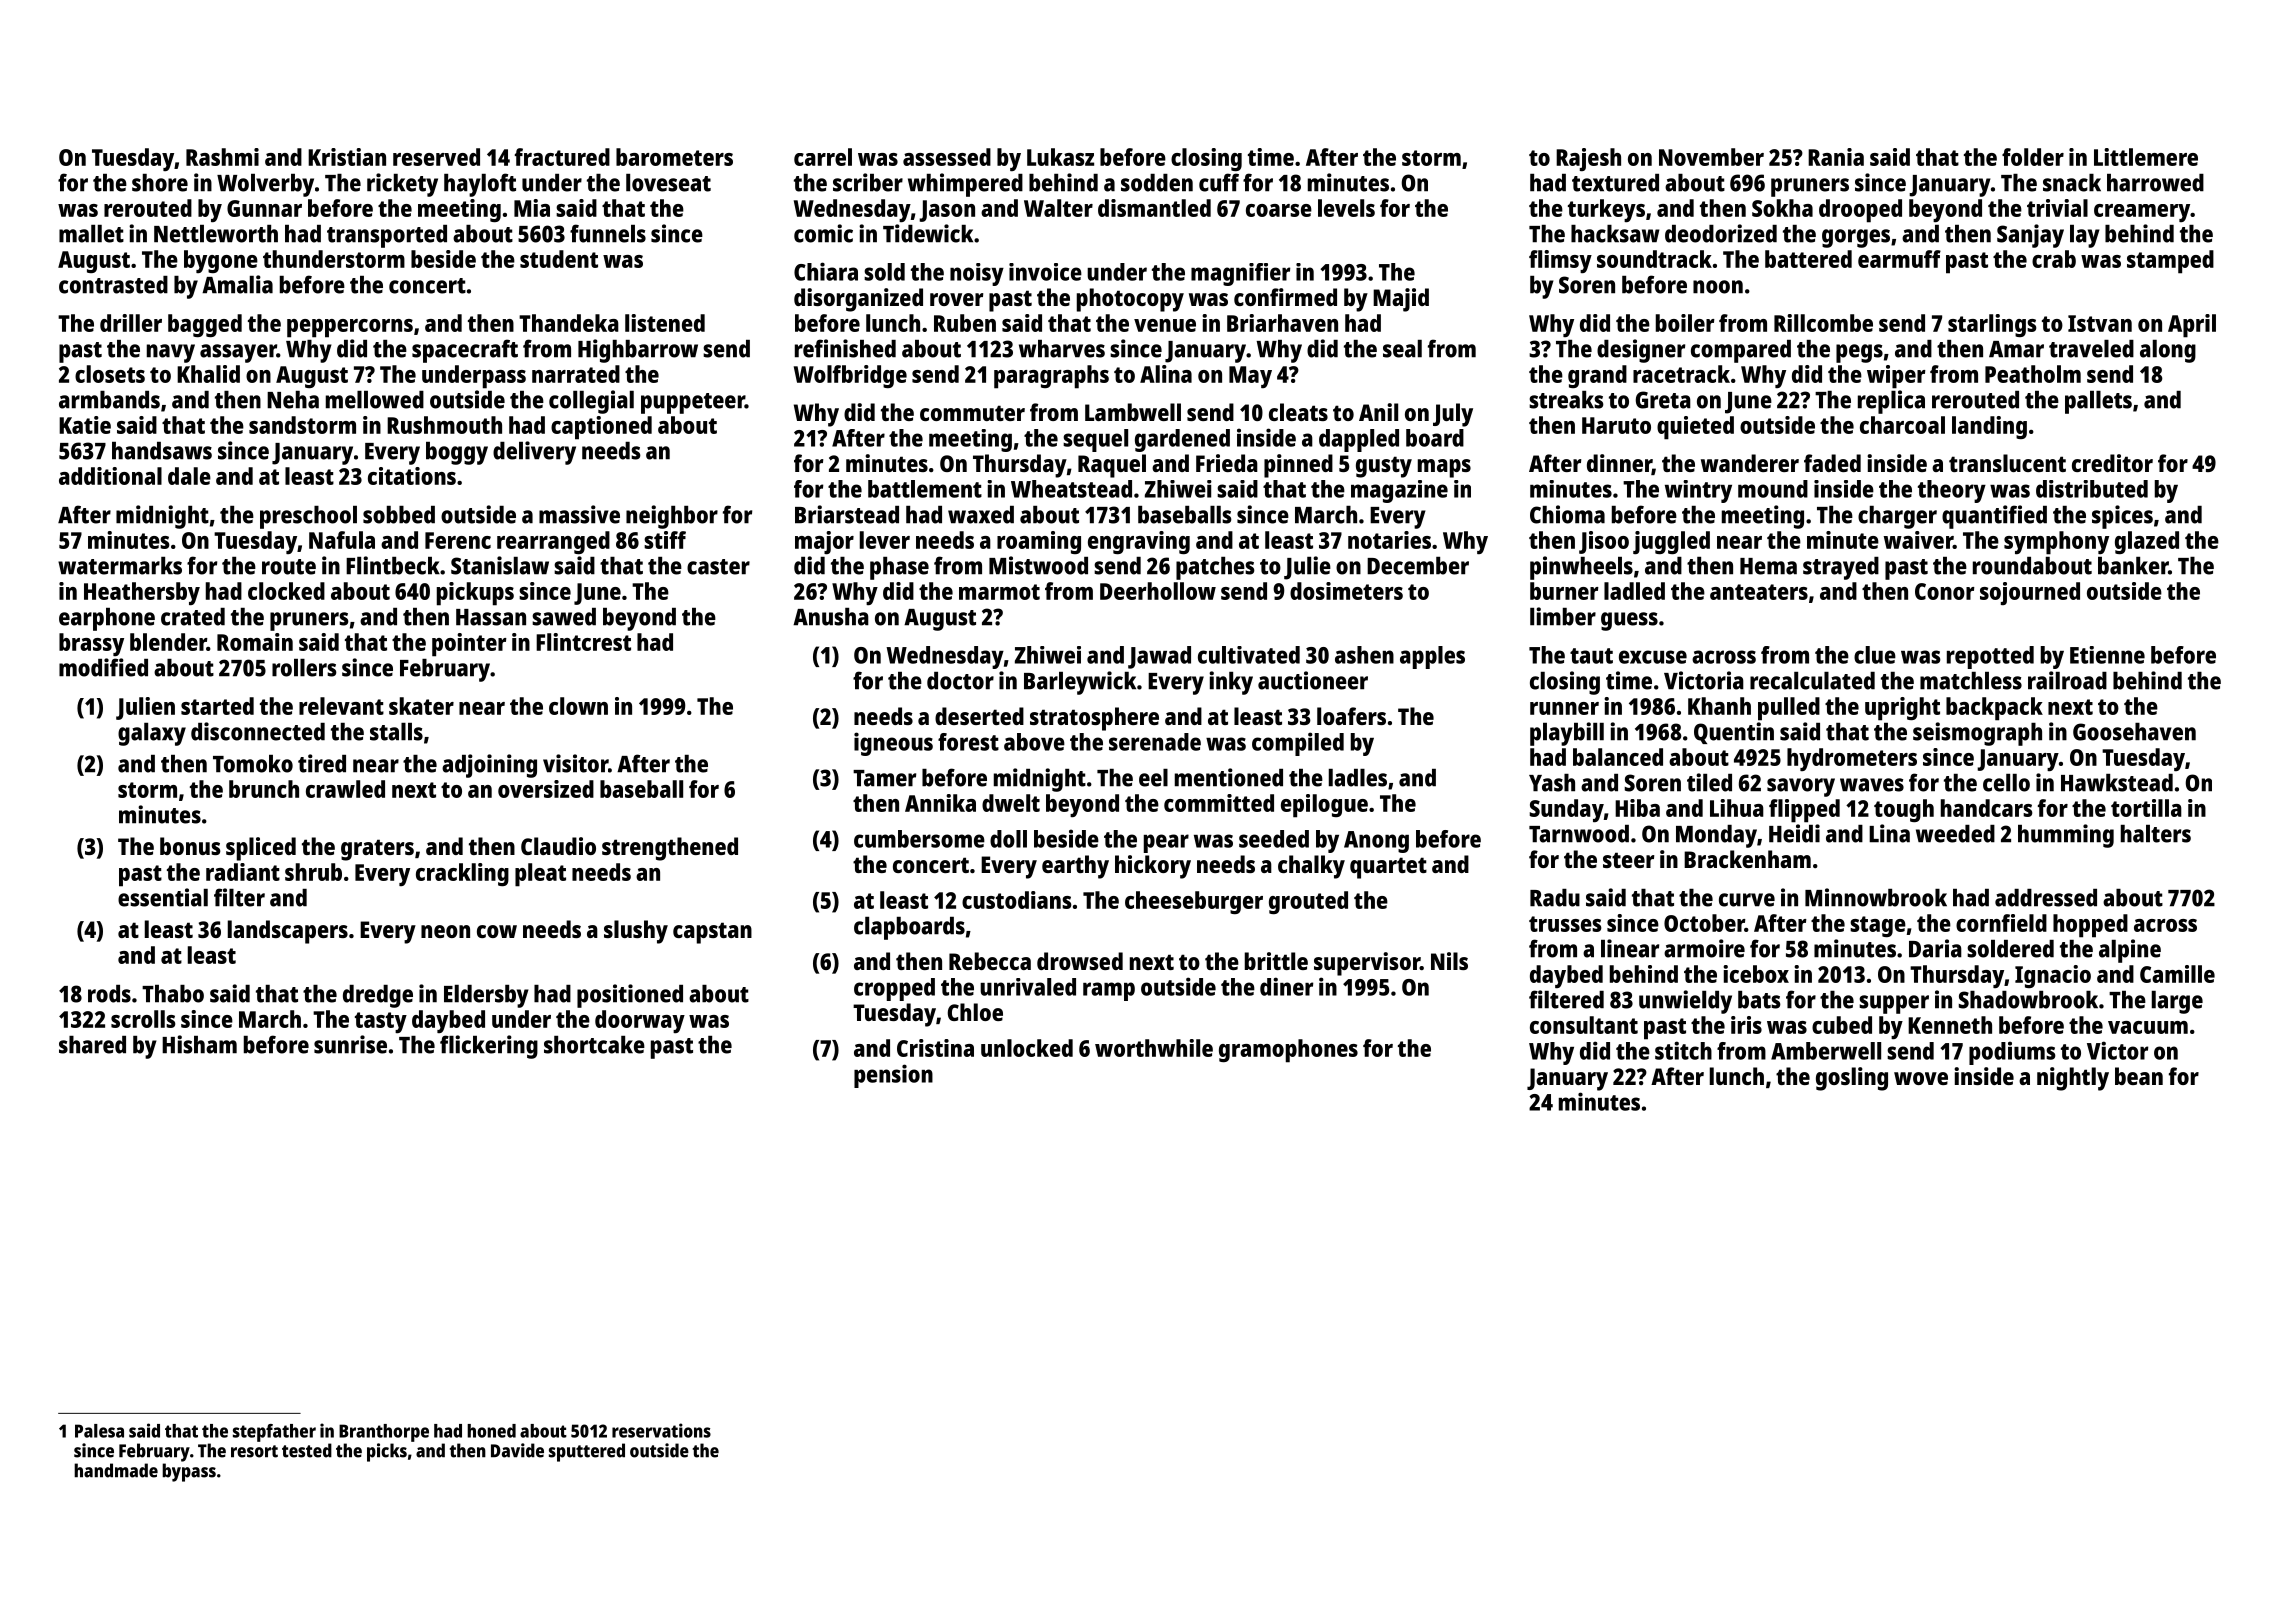 Image resolution: width=2282 pixels, height=1614 pixels. What do you see at coordinates (847, 514) in the screenshot?
I see `Briarstead` at bounding box center [847, 514].
